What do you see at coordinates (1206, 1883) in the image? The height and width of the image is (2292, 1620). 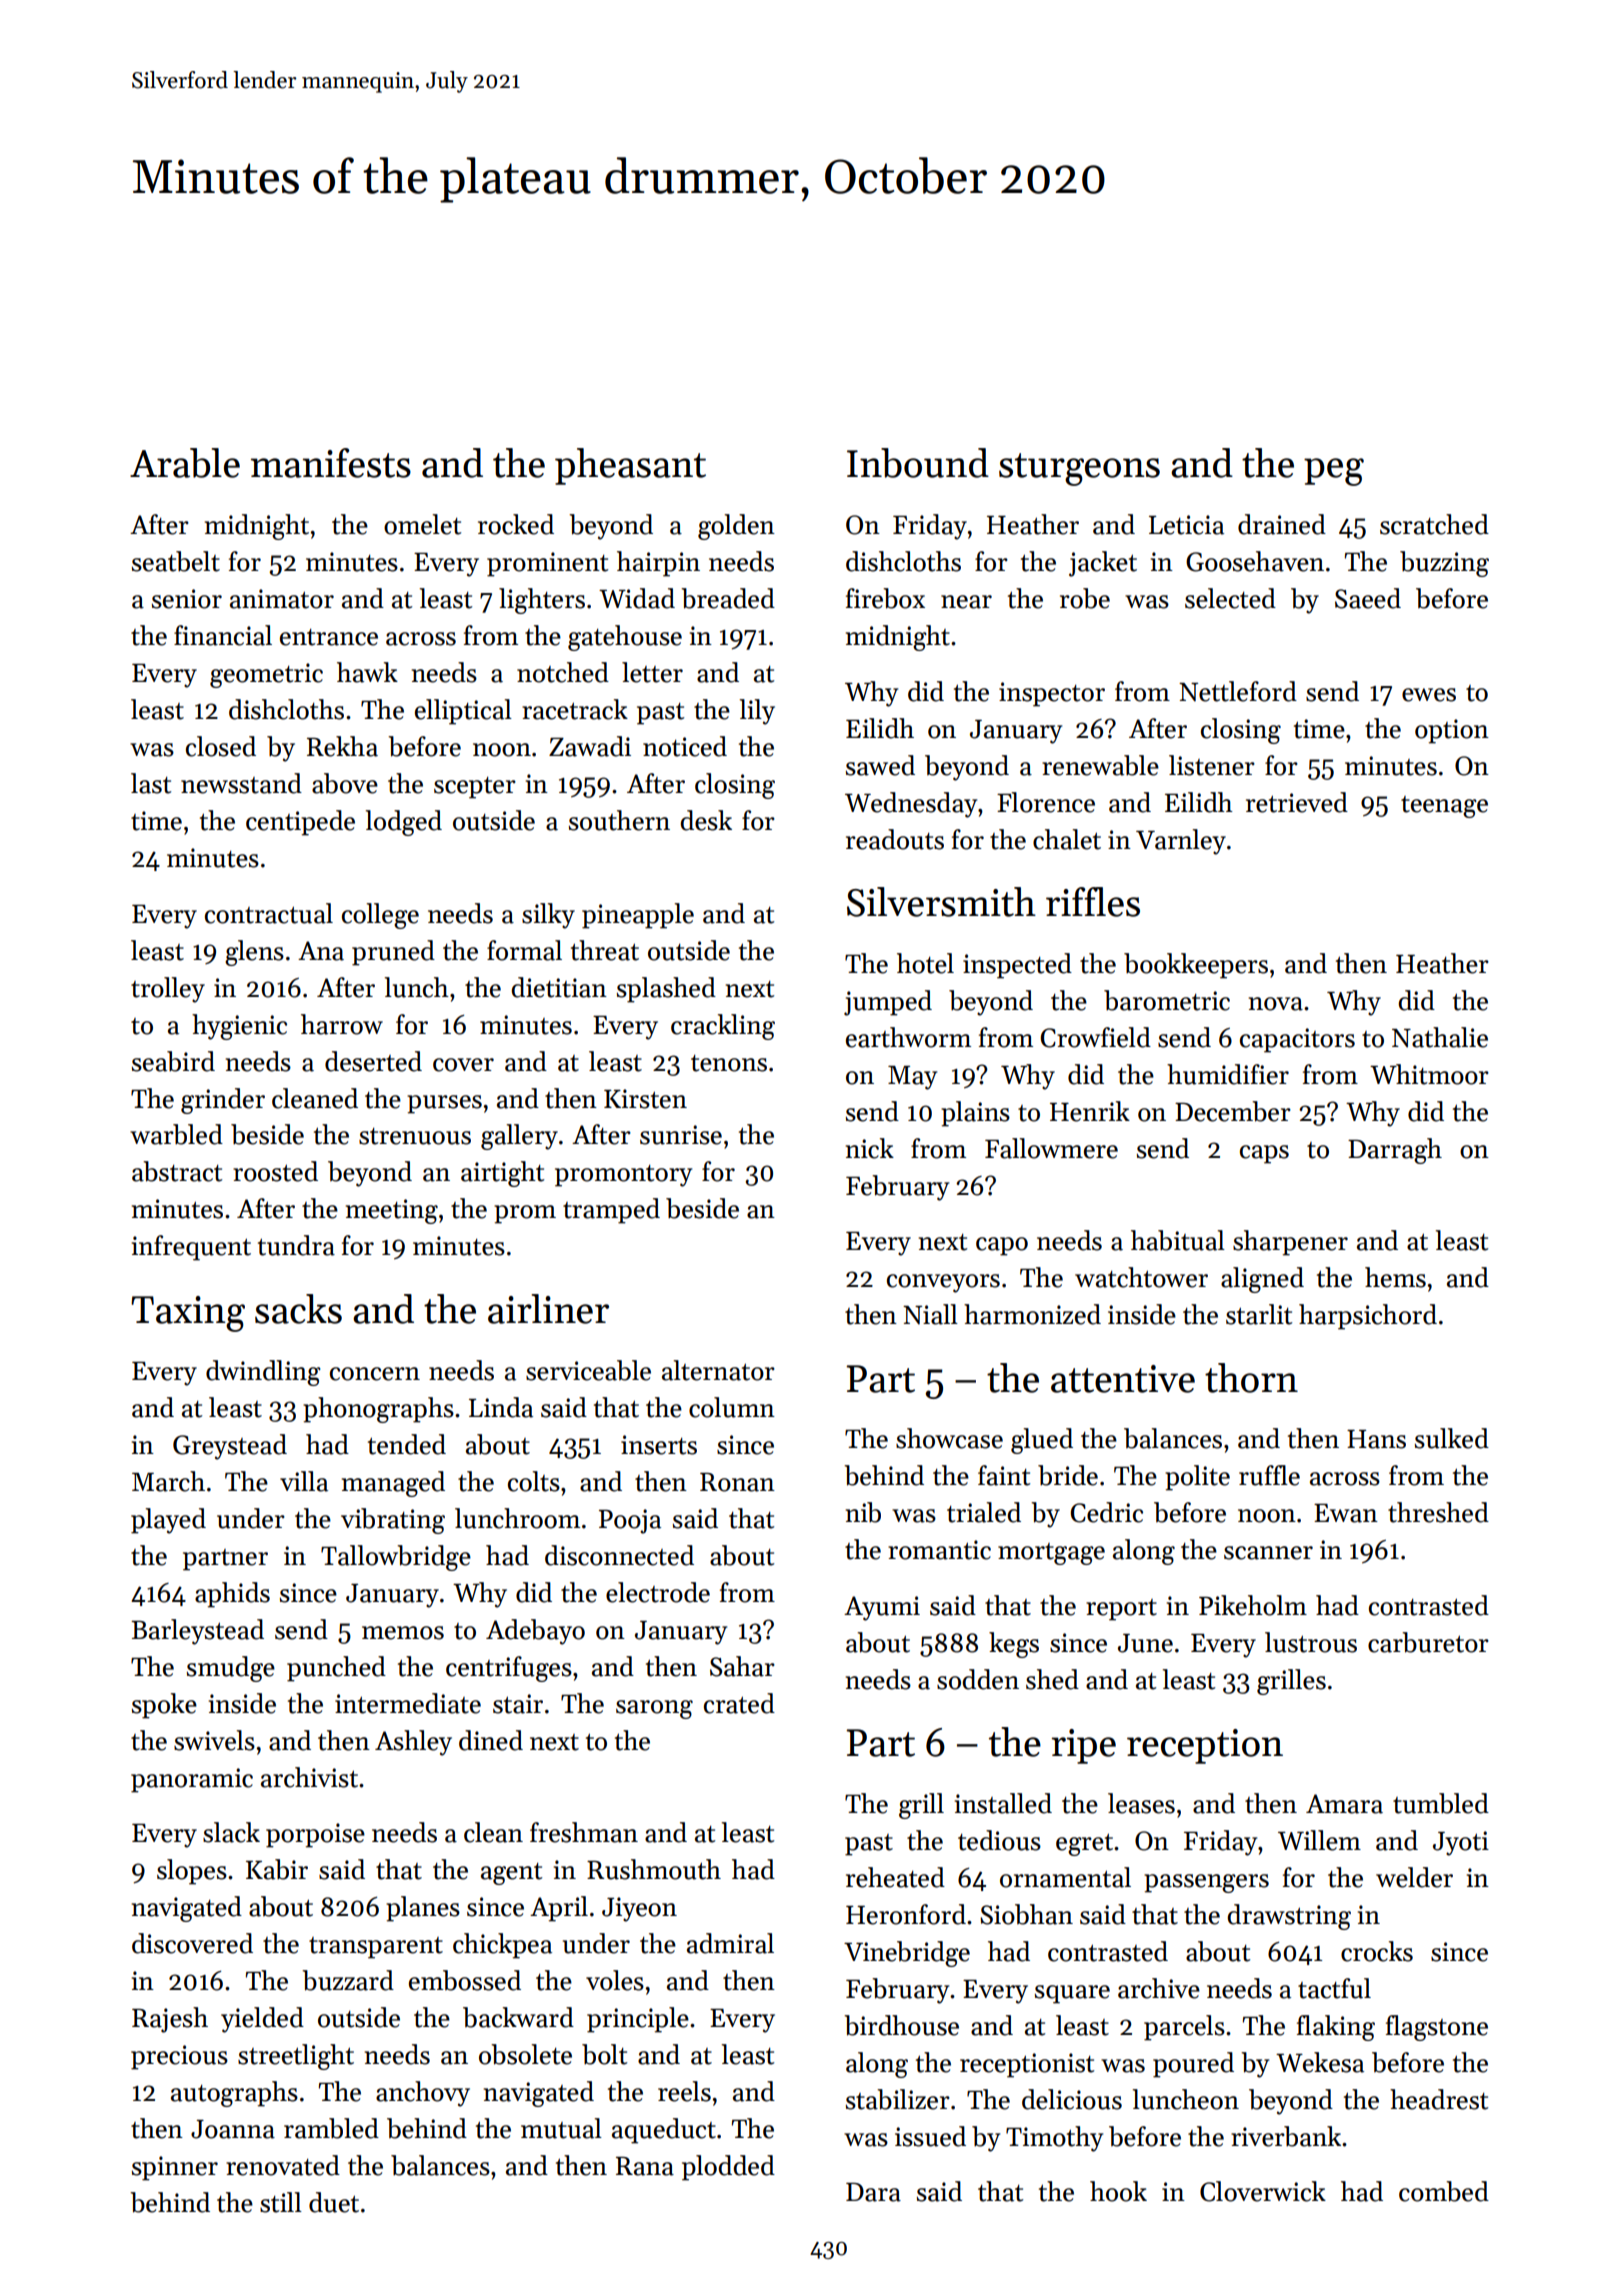 I see `passengers` at bounding box center [1206, 1883].
